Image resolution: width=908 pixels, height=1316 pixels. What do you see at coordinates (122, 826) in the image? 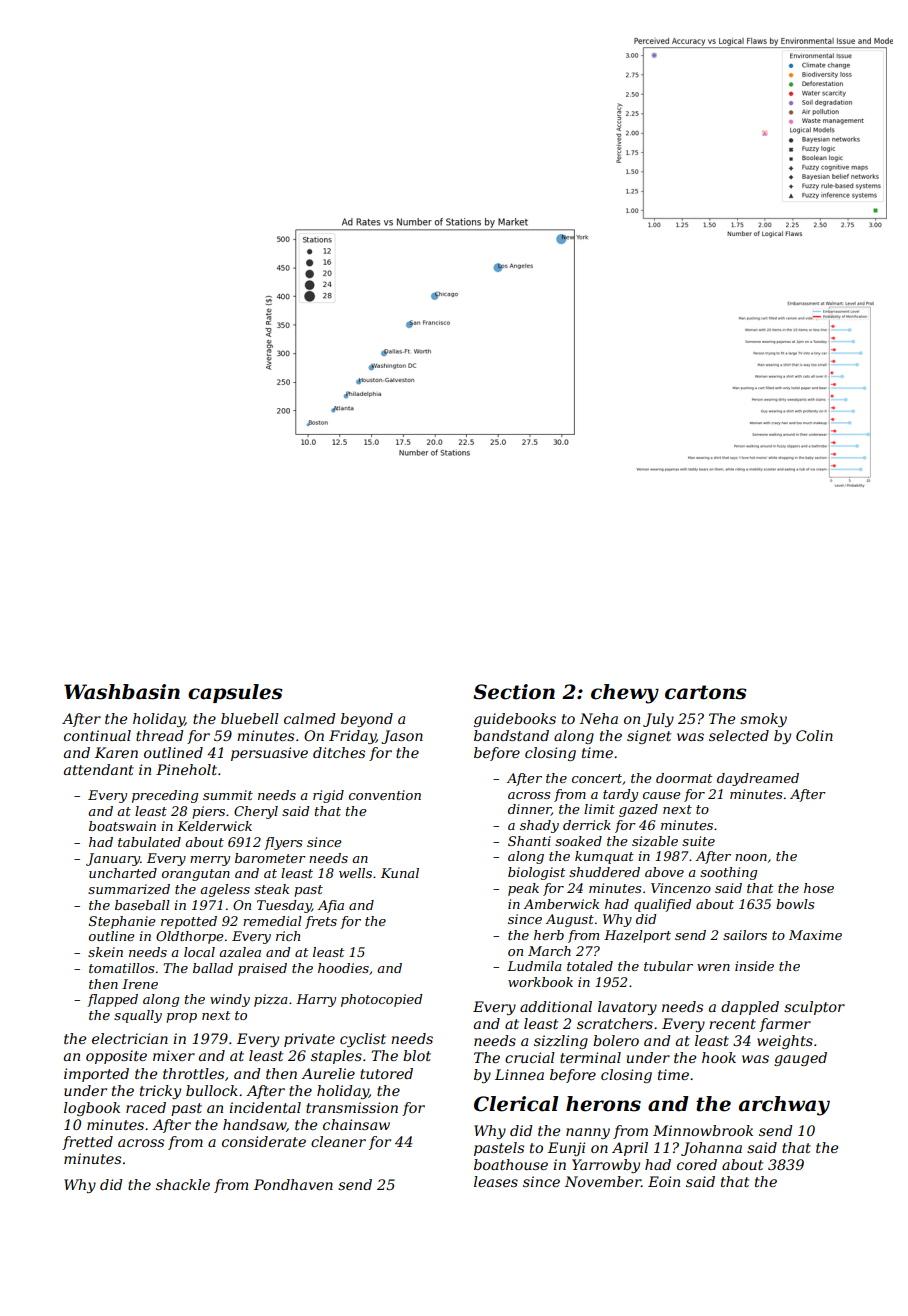
I see `boatswain` at bounding box center [122, 826].
